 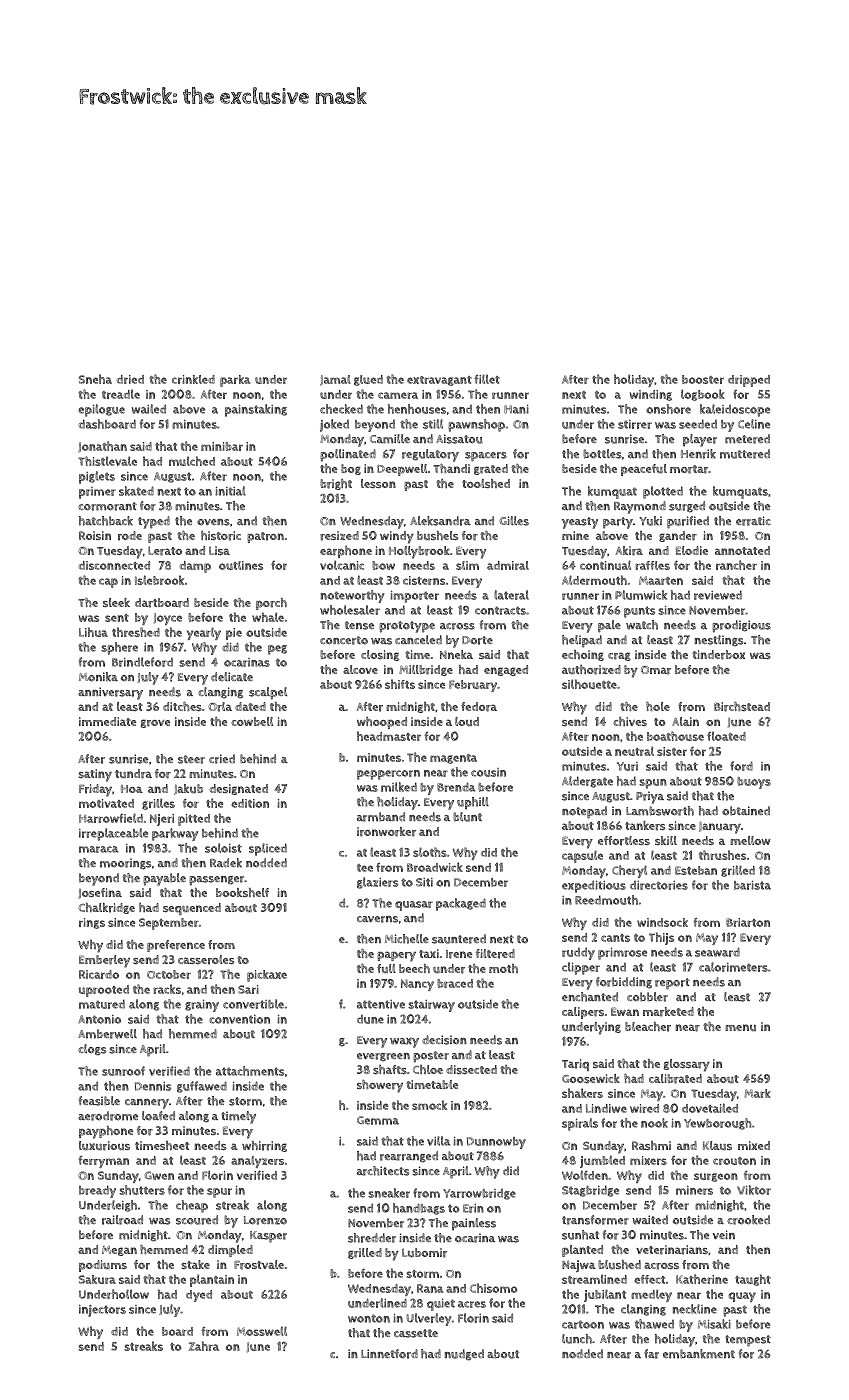 I want to click on wailed, so click(x=148, y=409).
